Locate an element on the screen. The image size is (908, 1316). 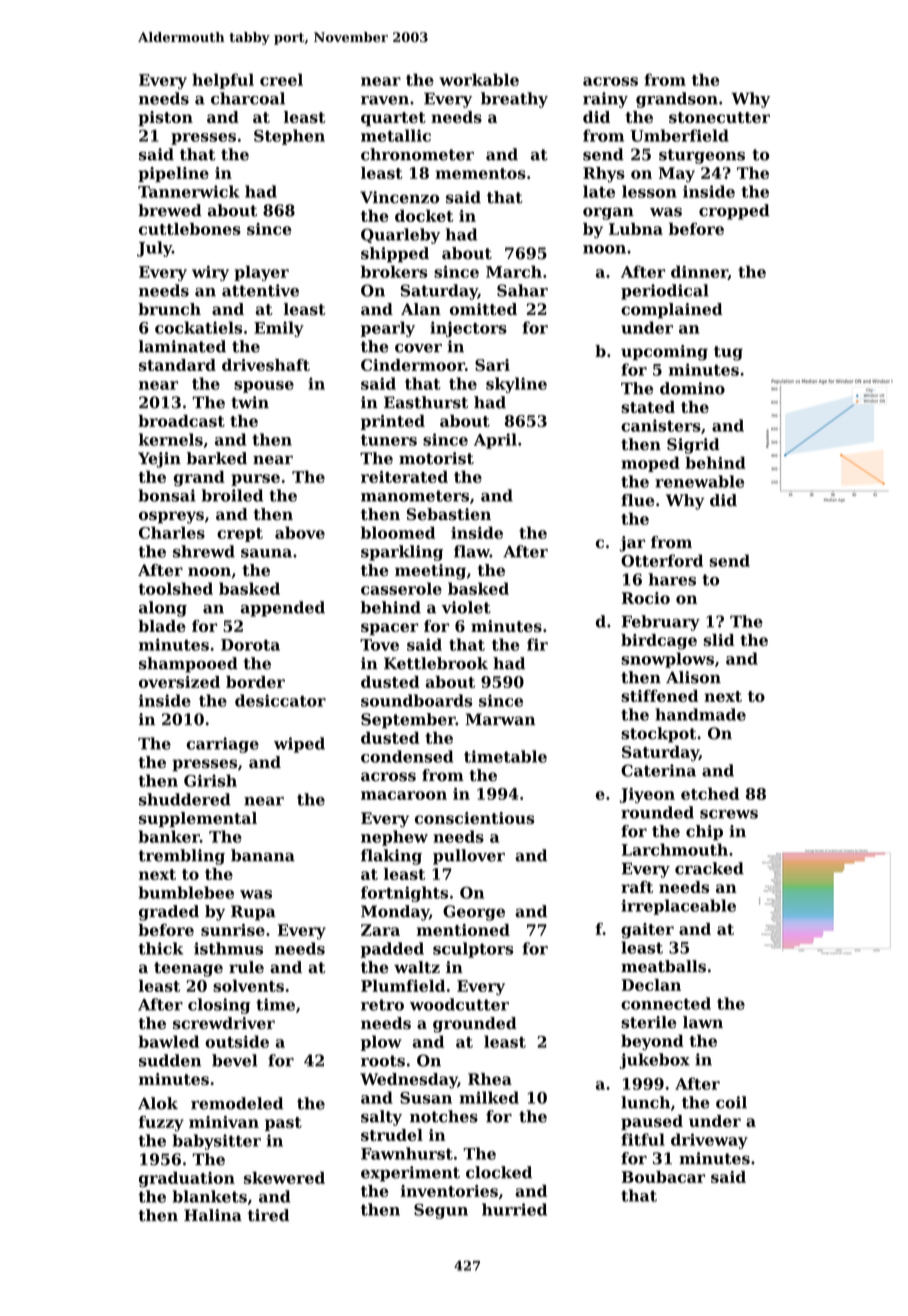
broiled is located at coordinates (232, 495).
